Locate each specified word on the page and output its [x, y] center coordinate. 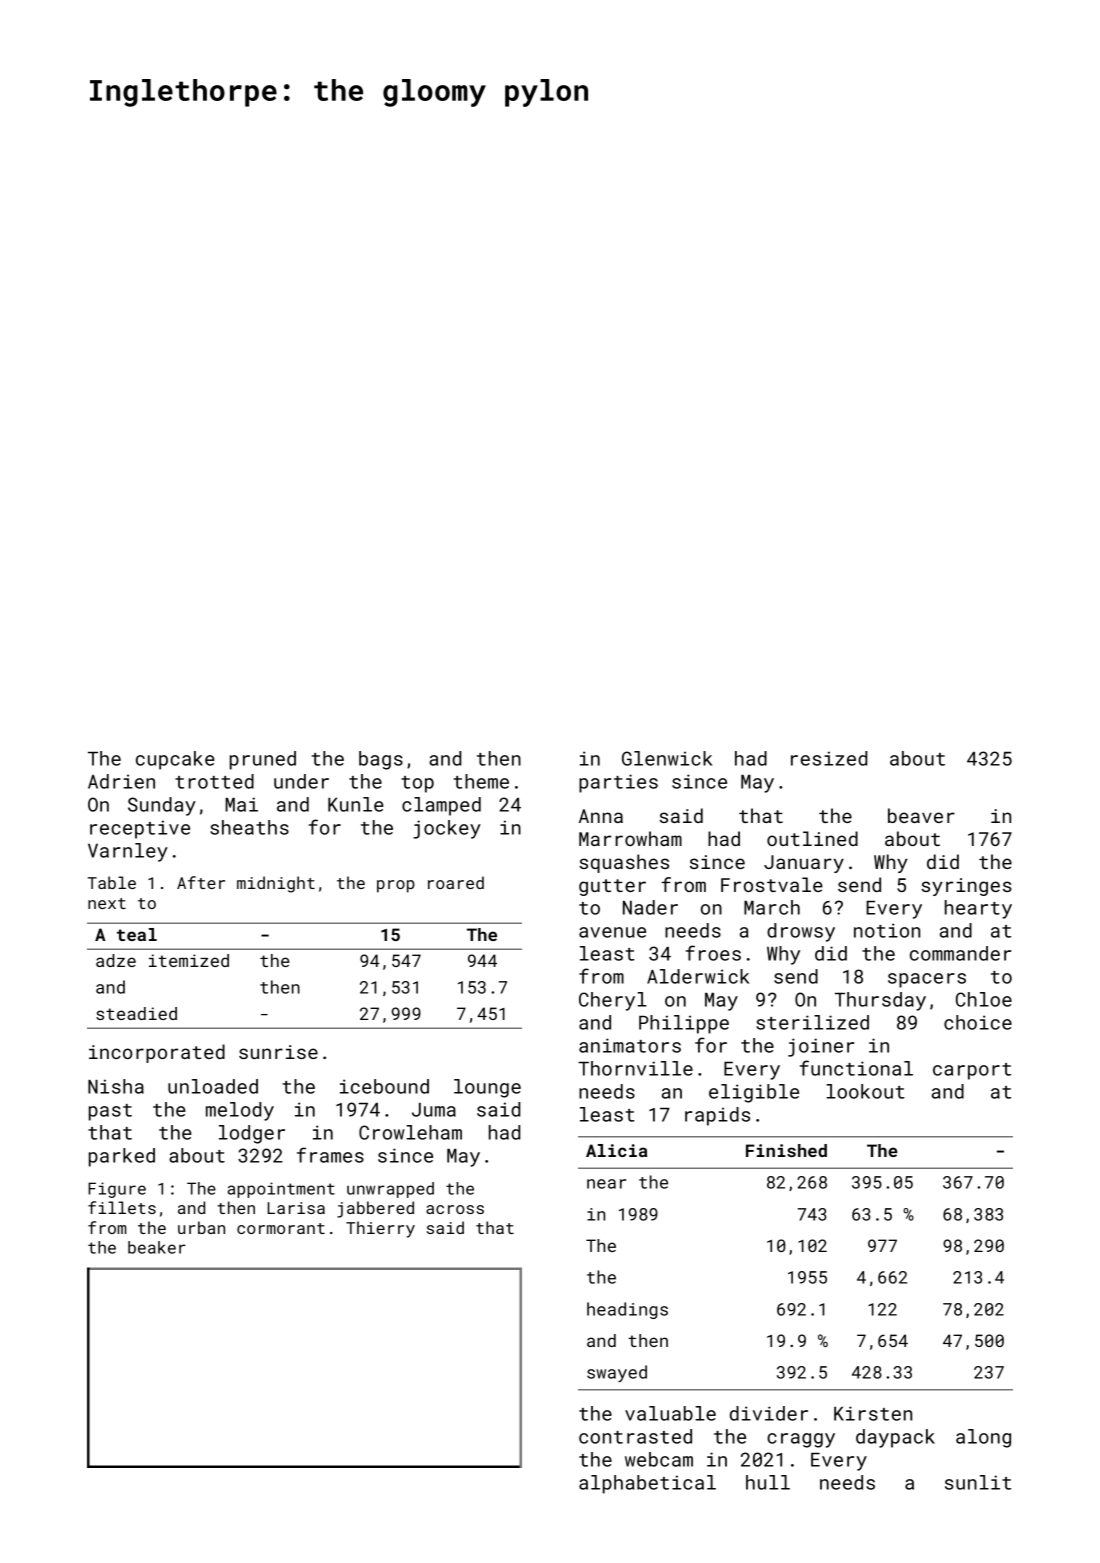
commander [960, 953]
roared [456, 882]
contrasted [635, 1436]
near [606, 1184]
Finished [786, 1150]
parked [122, 1157]
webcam [659, 1459]
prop [396, 886]
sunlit [978, 1482]
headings [627, 1310]
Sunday [162, 806]
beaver [921, 815]
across [455, 1209]
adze [116, 960]
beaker [157, 1247]
